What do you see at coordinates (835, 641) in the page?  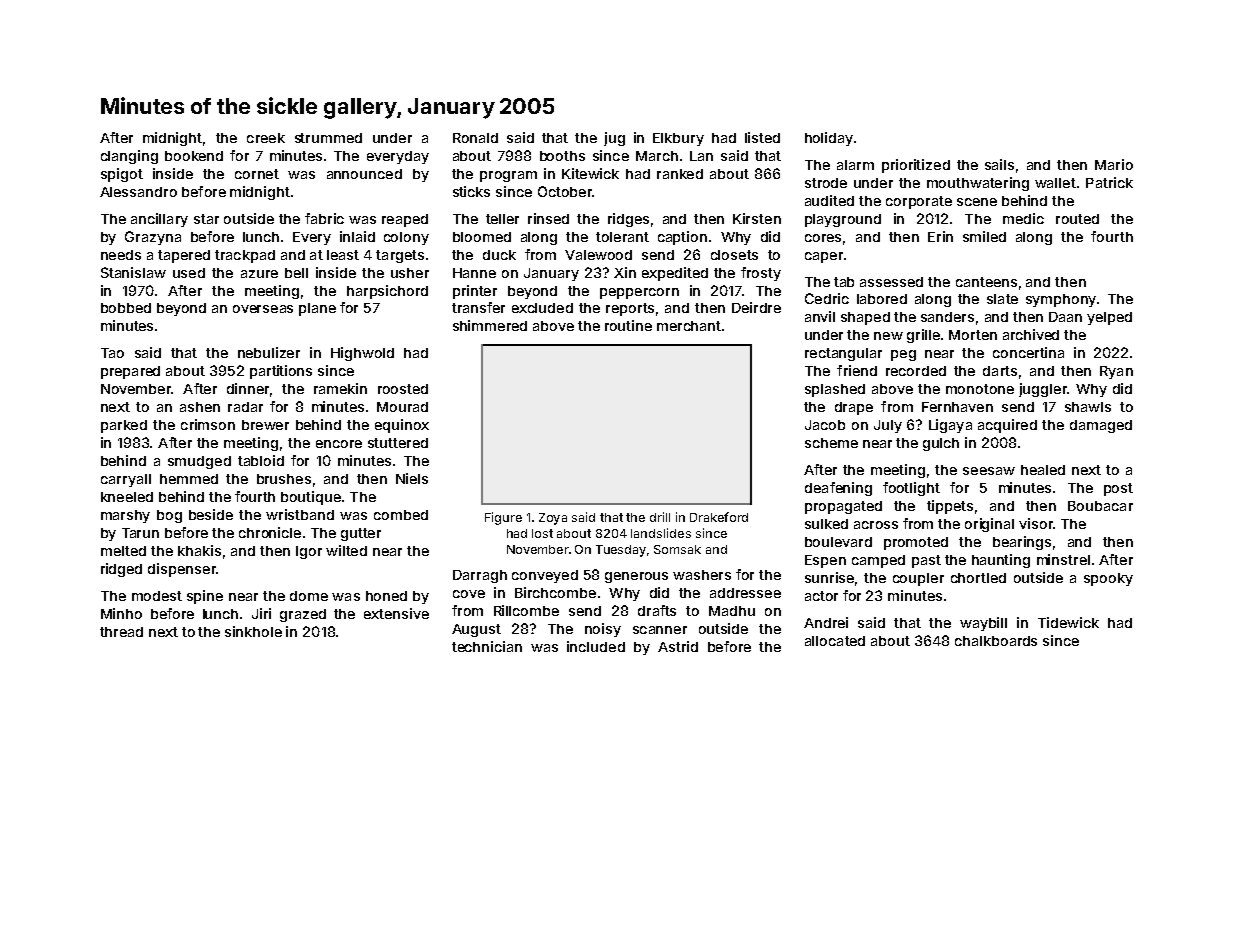 I see `allocated` at bounding box center [835, 641].
